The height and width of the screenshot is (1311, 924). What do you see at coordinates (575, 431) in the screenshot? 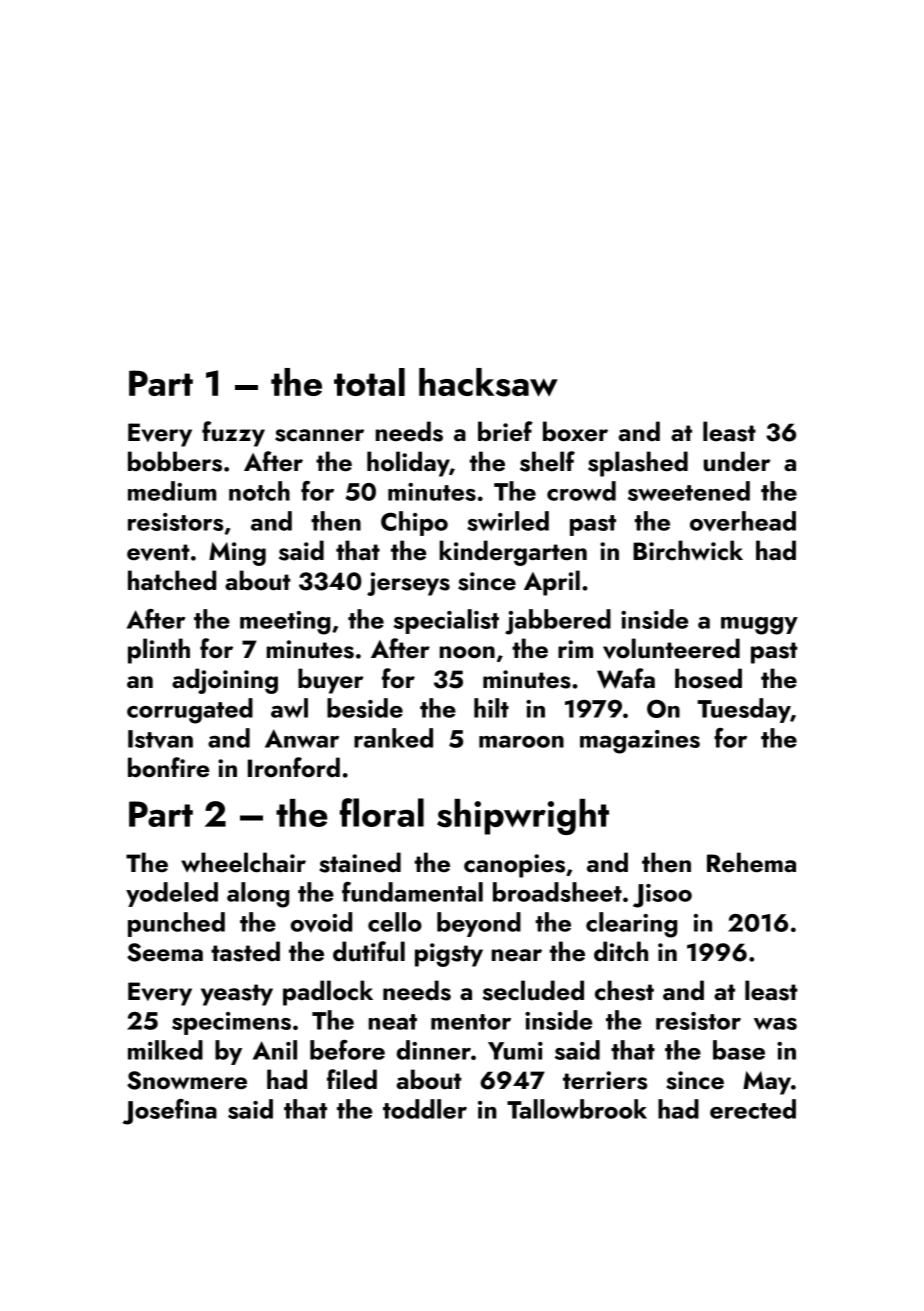
I see `boxer` at bounding box center [575, 431].
